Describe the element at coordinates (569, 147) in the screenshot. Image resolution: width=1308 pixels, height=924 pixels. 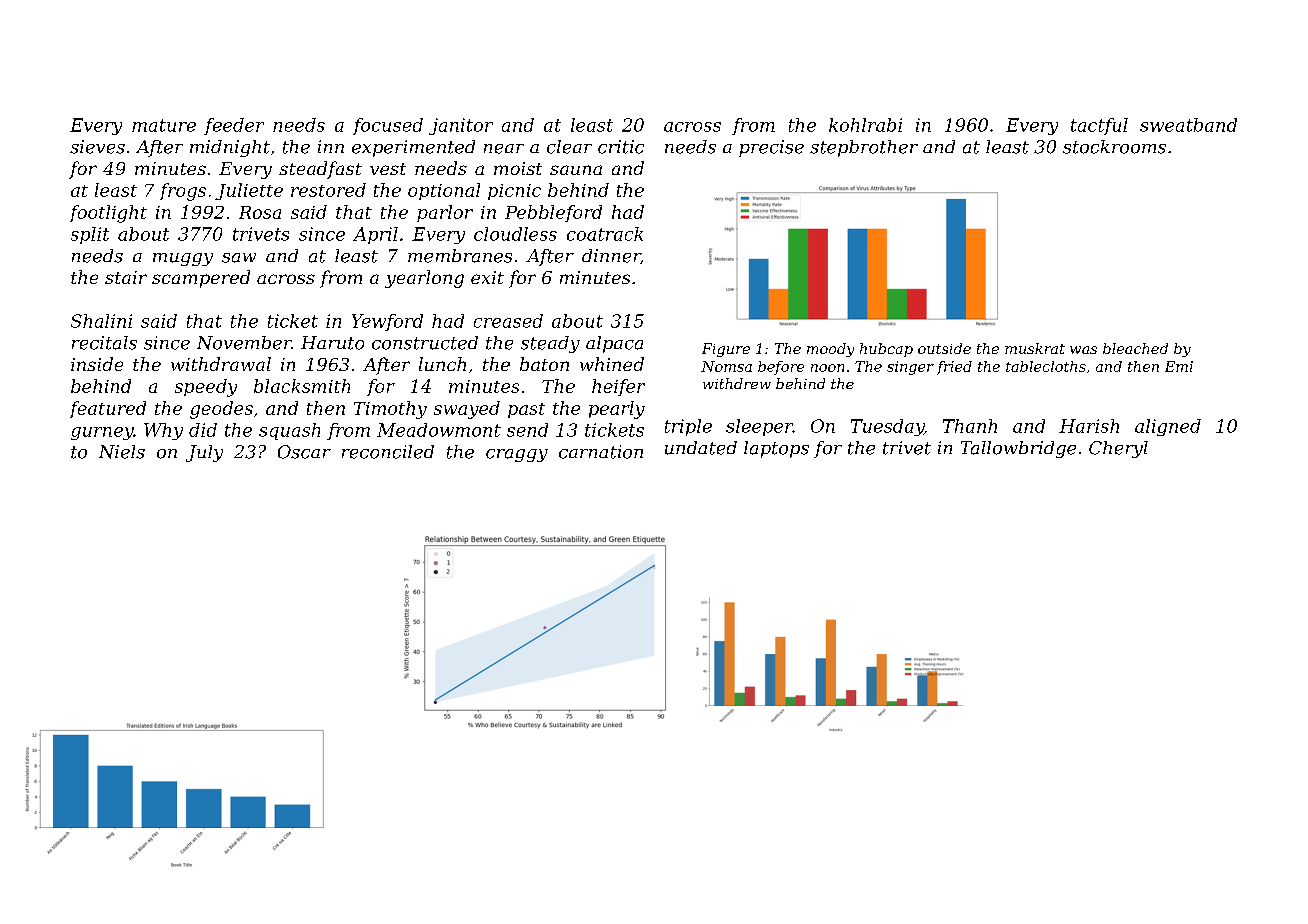
I see `clear` at that location.
